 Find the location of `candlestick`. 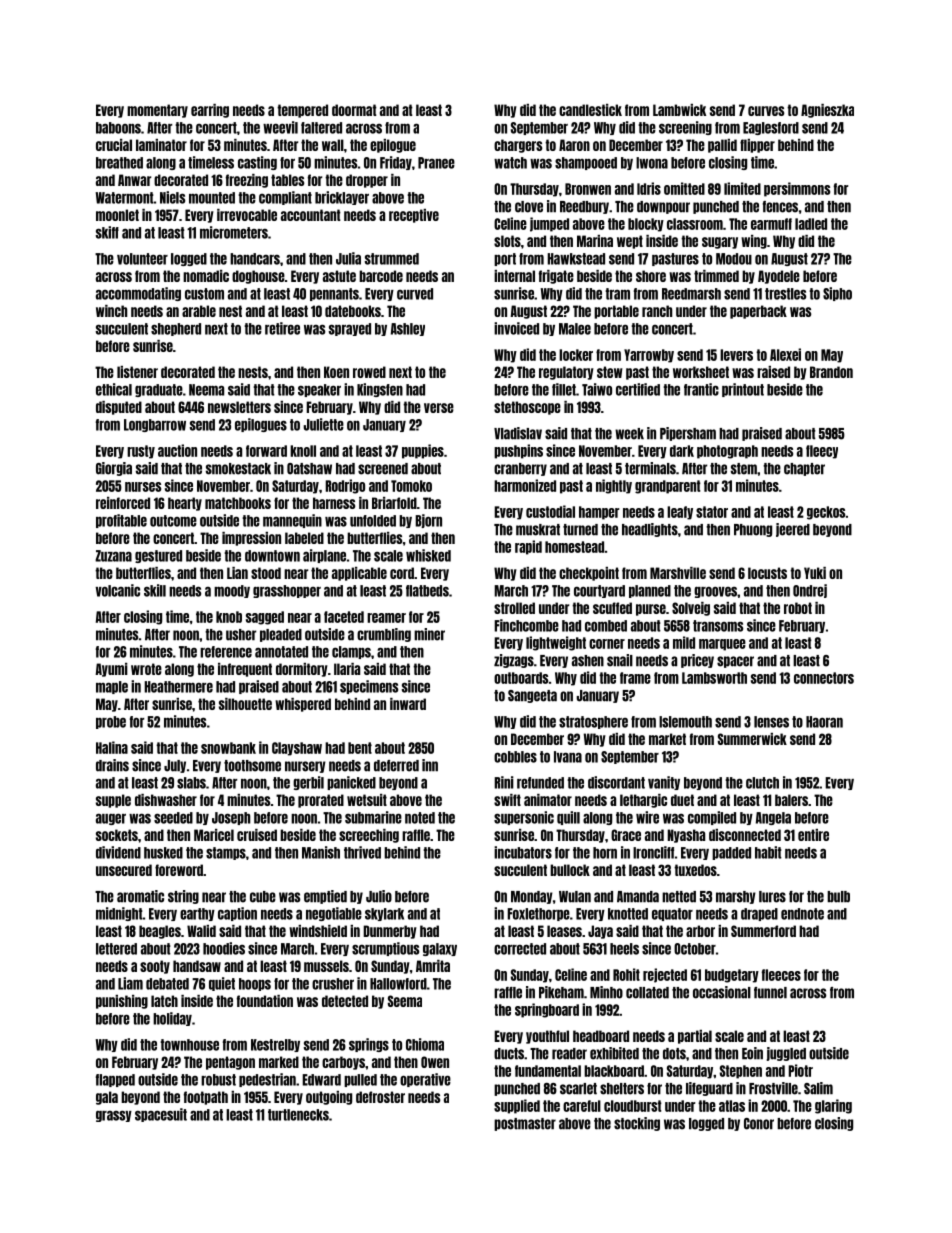

candlestick is located at coordinates (590, 110).
